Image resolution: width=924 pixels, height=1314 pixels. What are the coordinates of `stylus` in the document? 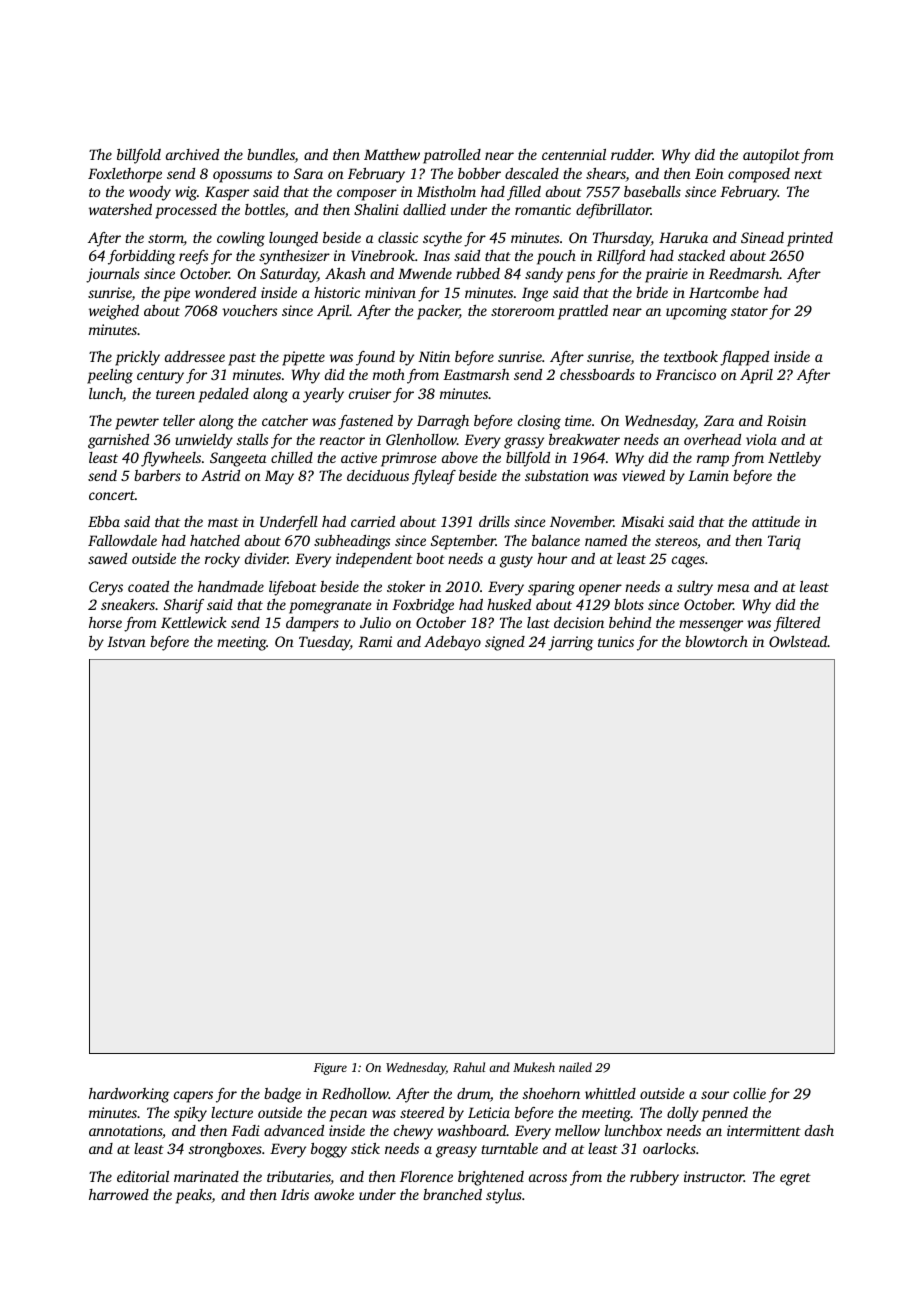 It's located at (504, 1196).
